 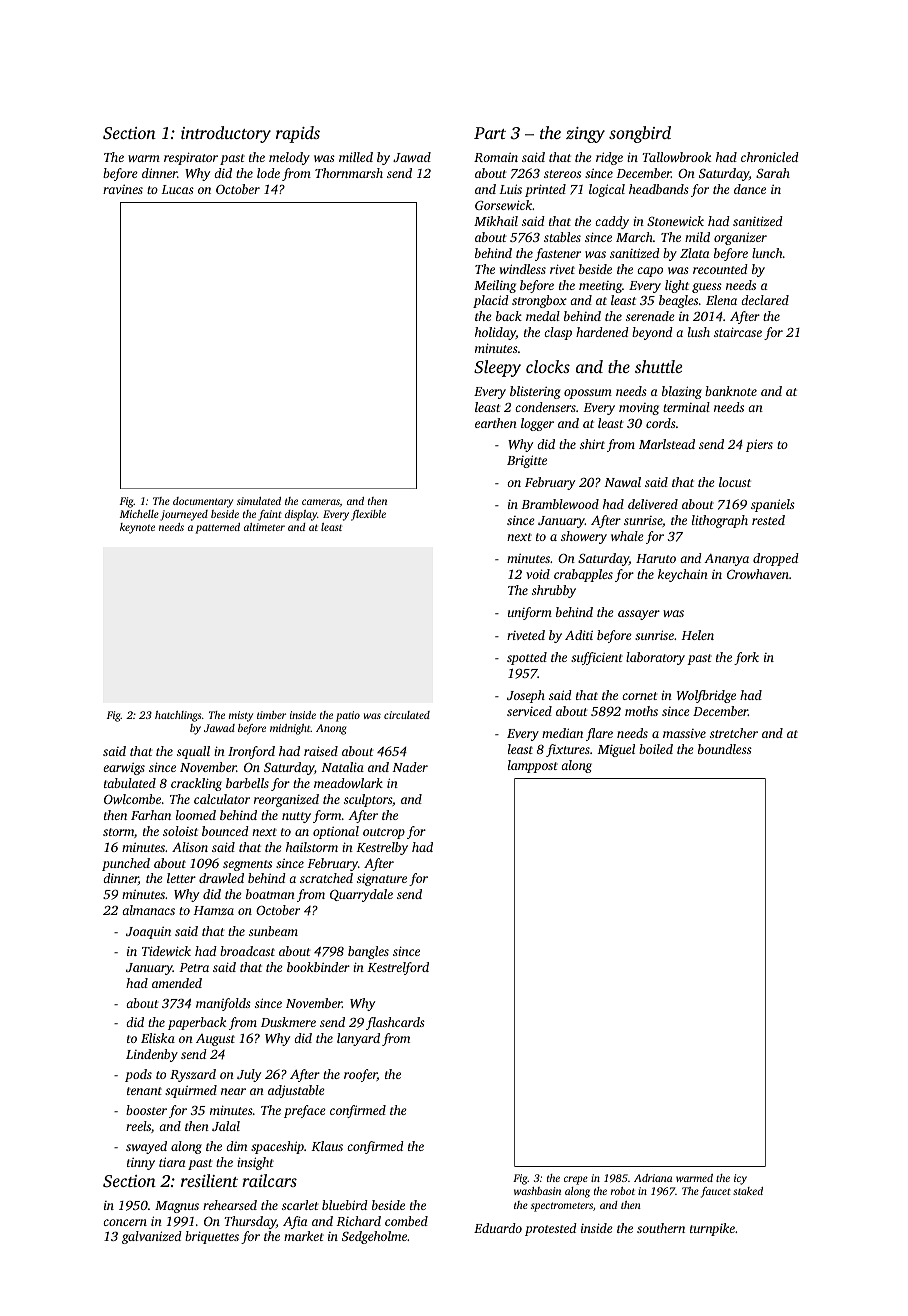 What do you see at coordinates (496, 221) in the image?
I see `Mikhail` at bounding box center [496, 221].
